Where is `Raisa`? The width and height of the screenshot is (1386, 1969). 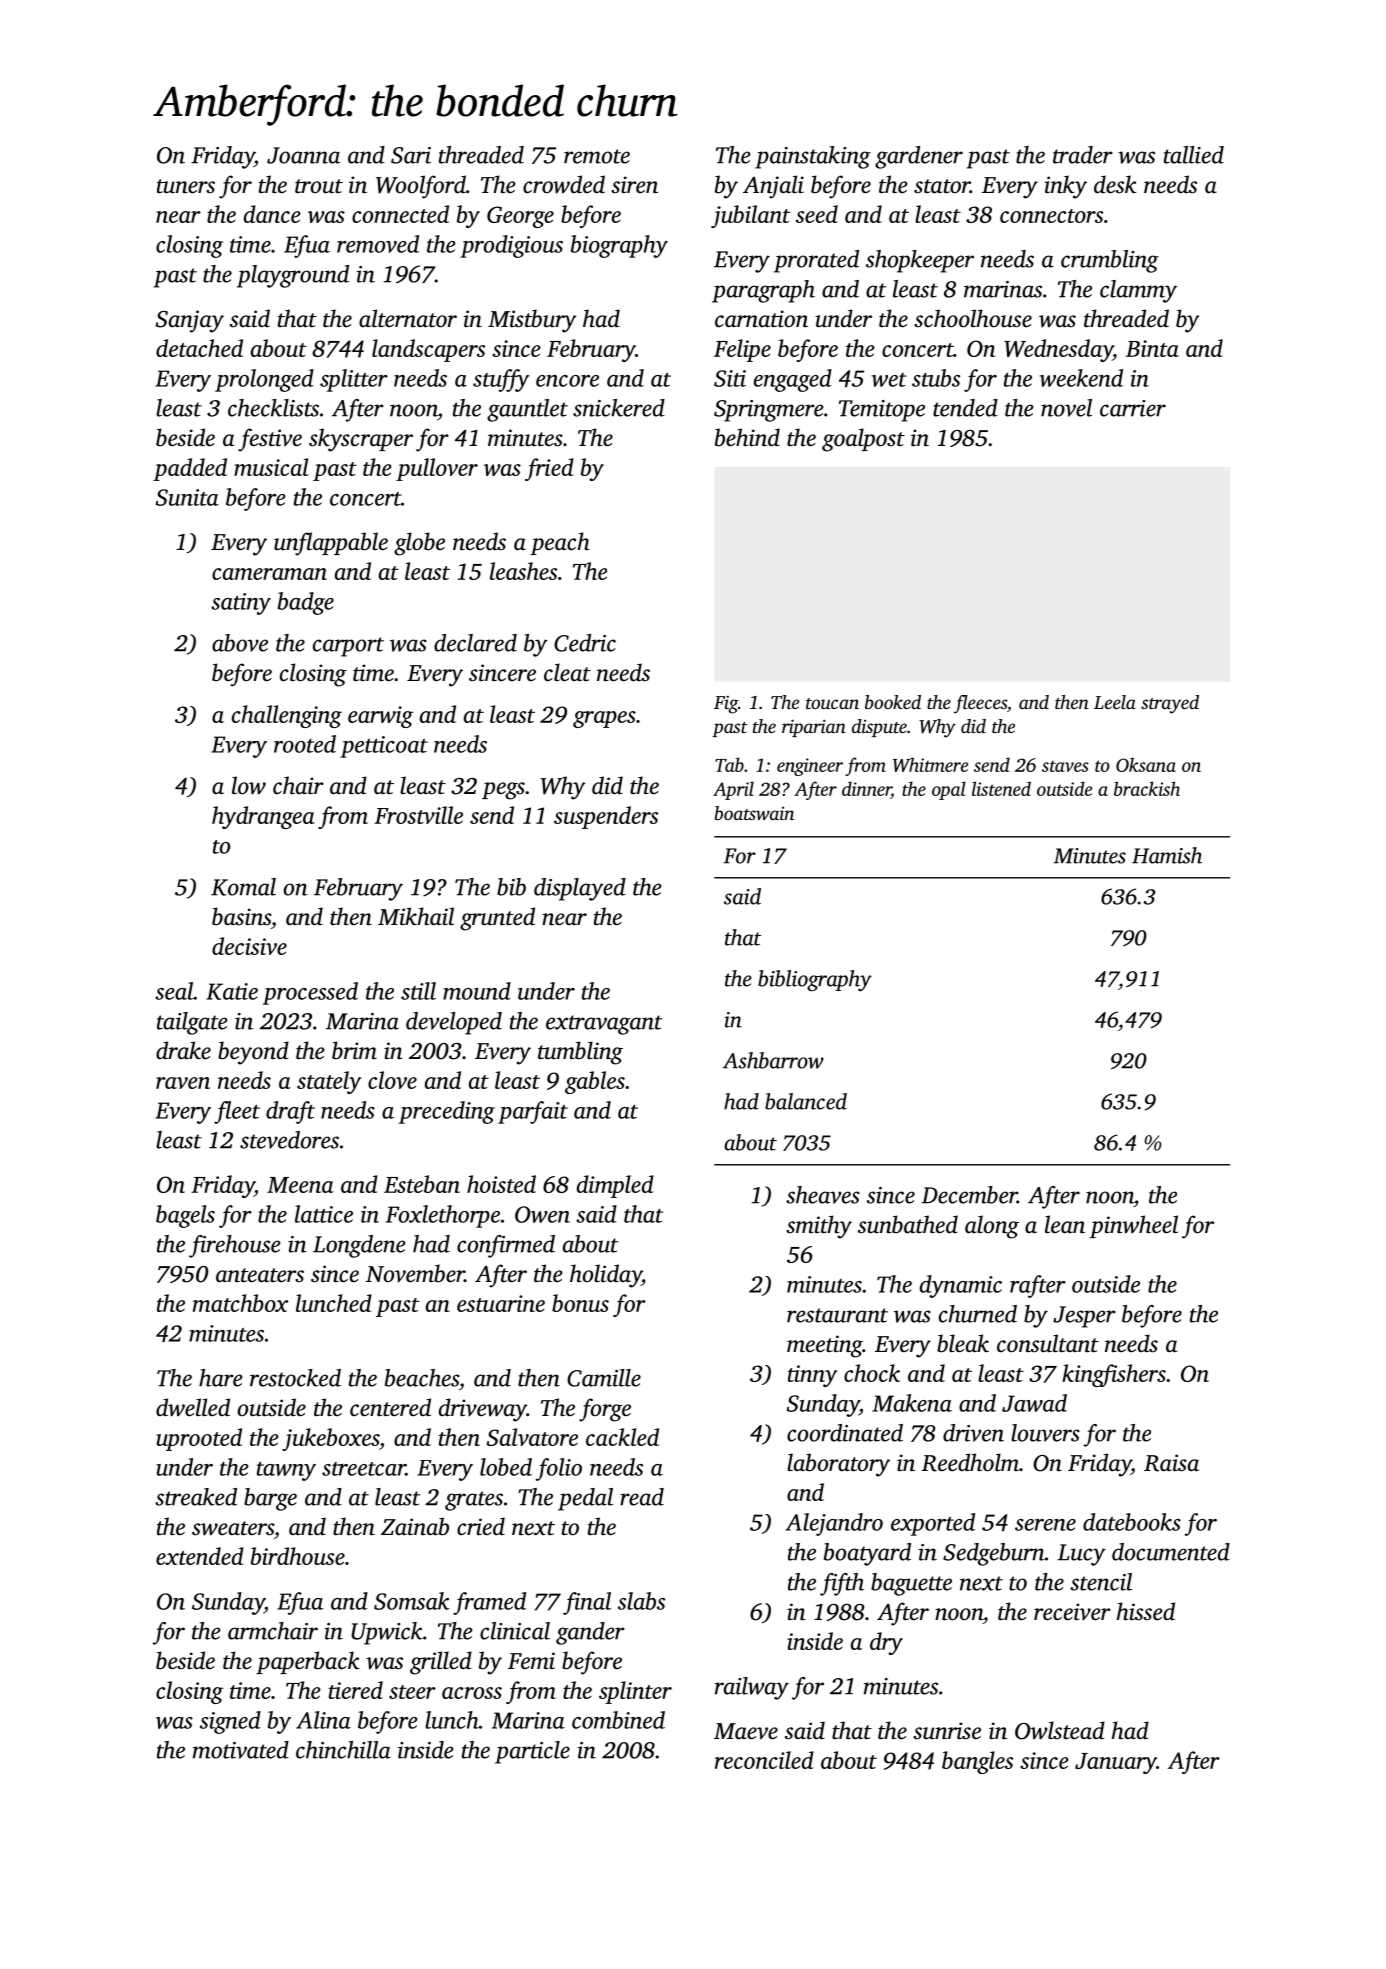
Raisa is located at coordinates (1171, 1463).
